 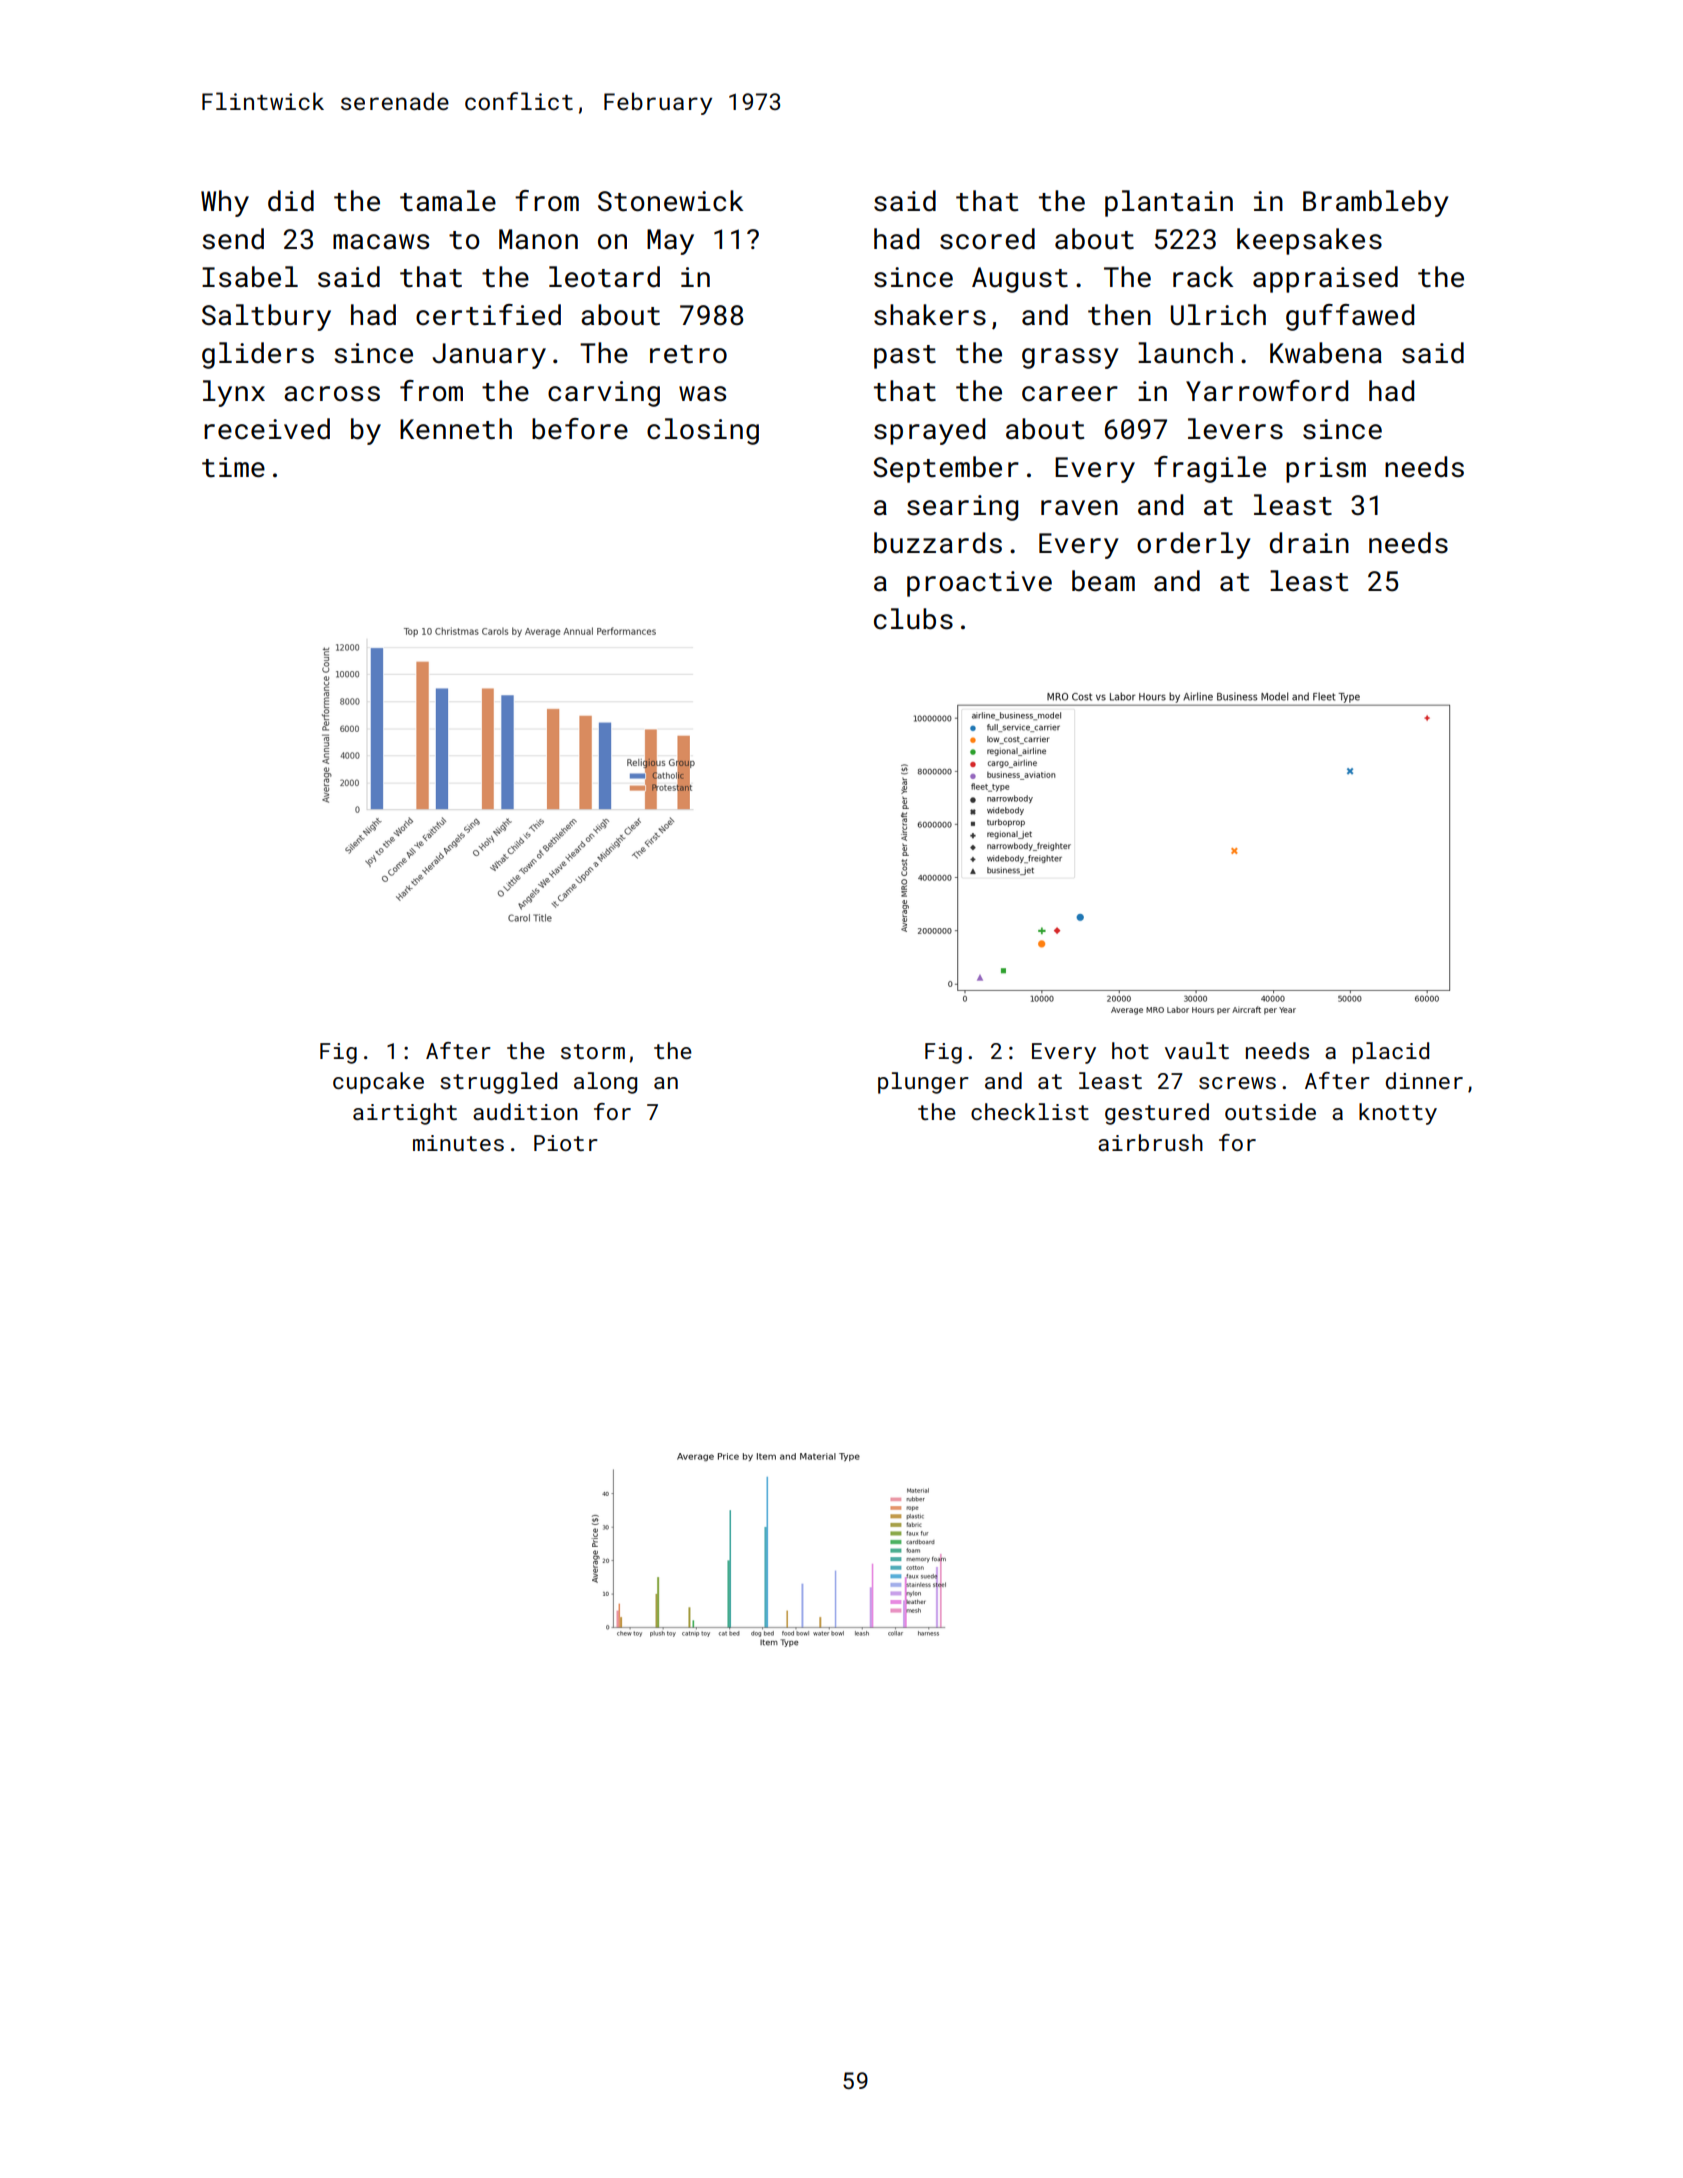 What do you see at coordinates (405, 1114) in the screenshot?
I see `airtight` at bounding box center [405, 1114].
